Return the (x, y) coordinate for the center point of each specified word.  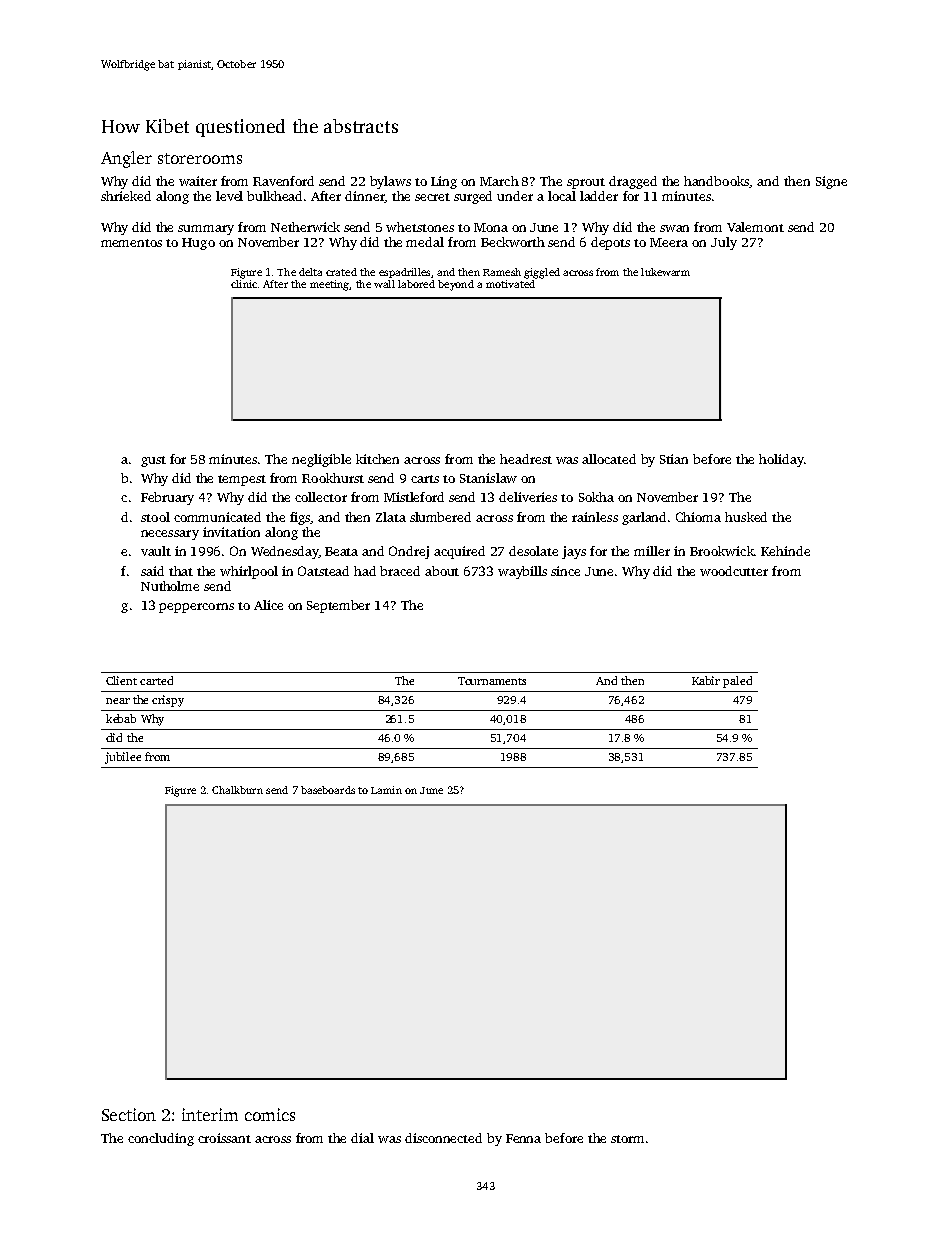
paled (737, 682)
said (152, 571)
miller (652, 551)
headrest (526, 459)
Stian (674, 459)
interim (210, 1114)
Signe (831, 182)
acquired (459, 552)
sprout (586, 183)
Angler (126, 159)
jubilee (123, 758)
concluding (161, 1139)
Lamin (386, 790)
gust (153, 461)
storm (627, 1139)
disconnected (443, 1138)
